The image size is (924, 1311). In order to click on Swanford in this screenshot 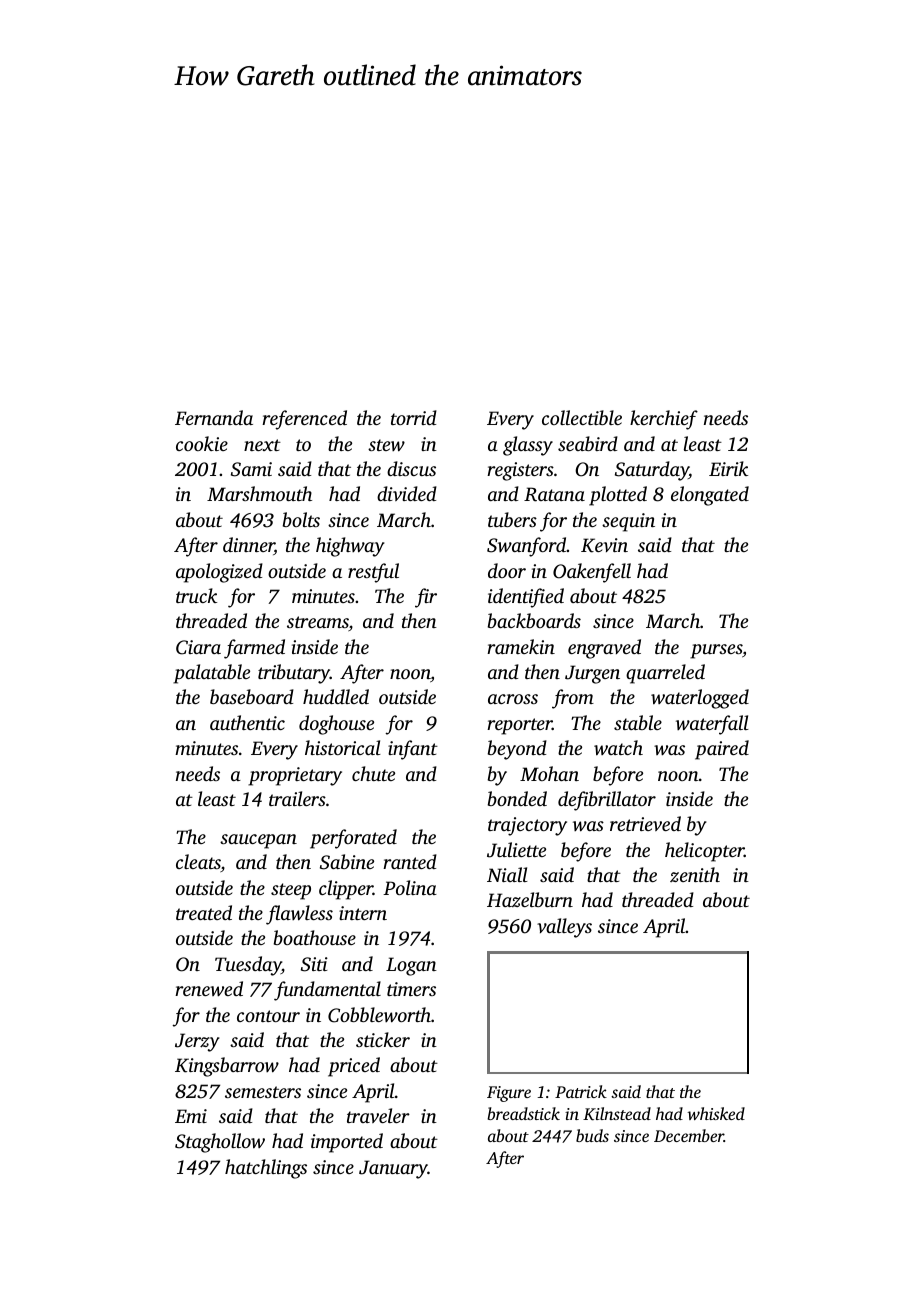, I will do `click(526, 547)`.
